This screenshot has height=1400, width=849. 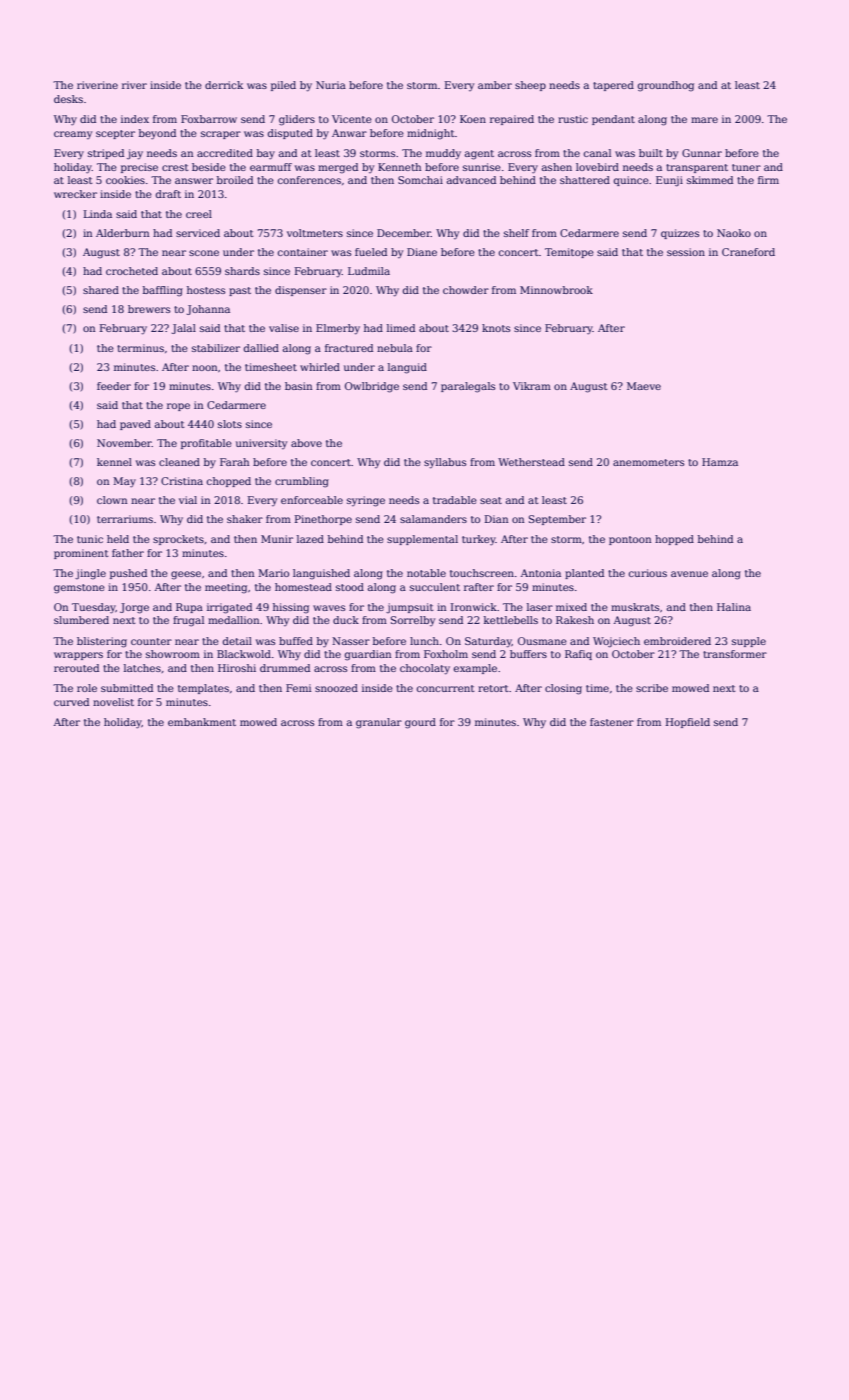 What do you see at coordinates (71, 702) in the screenshot?
I see `curved` at bounding box center [71, 702].
